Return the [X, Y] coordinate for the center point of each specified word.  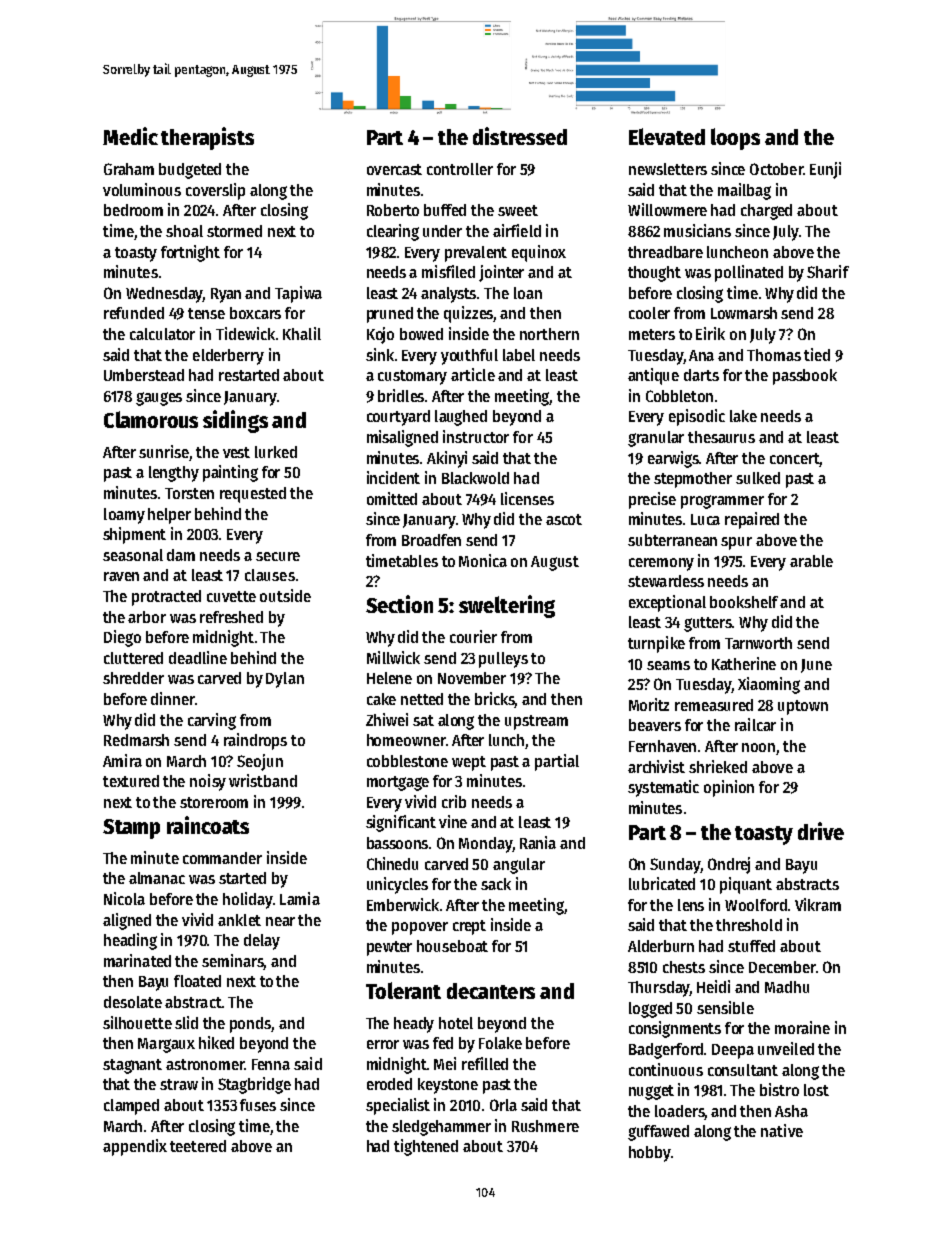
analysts [448, 295]
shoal [184, 231]
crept [469, 927]
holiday [248, 900]
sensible [725, 1007]
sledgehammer [441, 1128]
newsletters [668, 169]
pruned [390, 315]
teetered [198, 1146]
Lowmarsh [744, 313]
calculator [162, 334]
